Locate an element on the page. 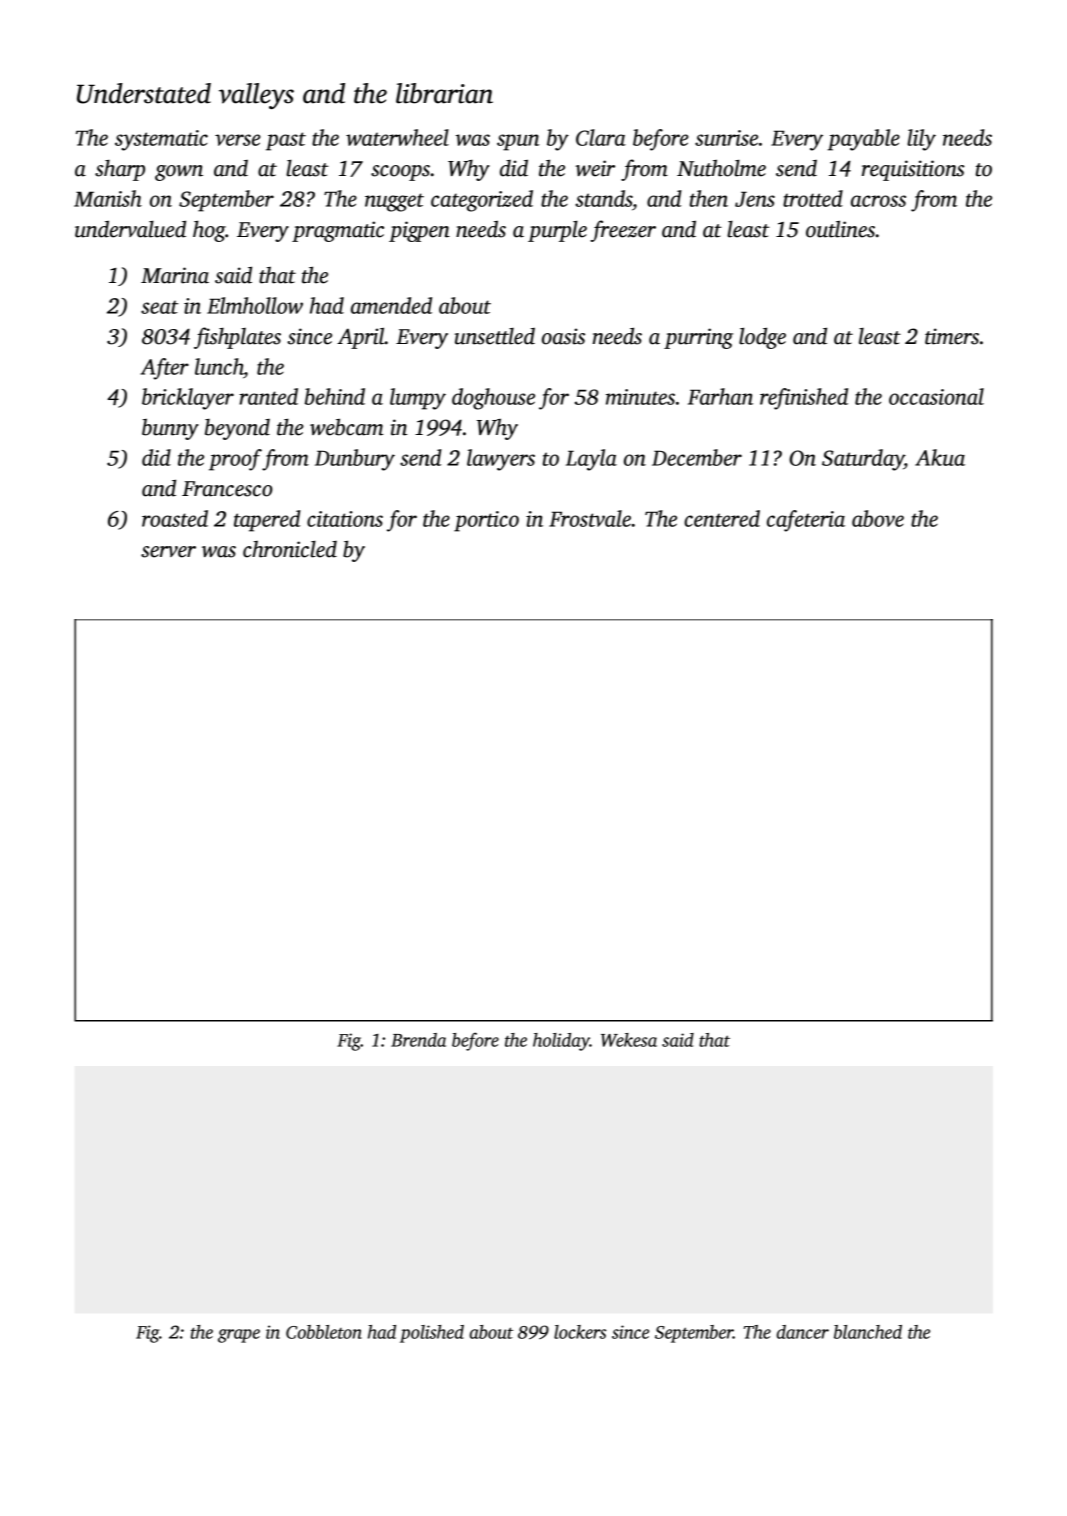 The height and width of the page is (1516, 1067). freezer is located at coordinates (623, 231).
